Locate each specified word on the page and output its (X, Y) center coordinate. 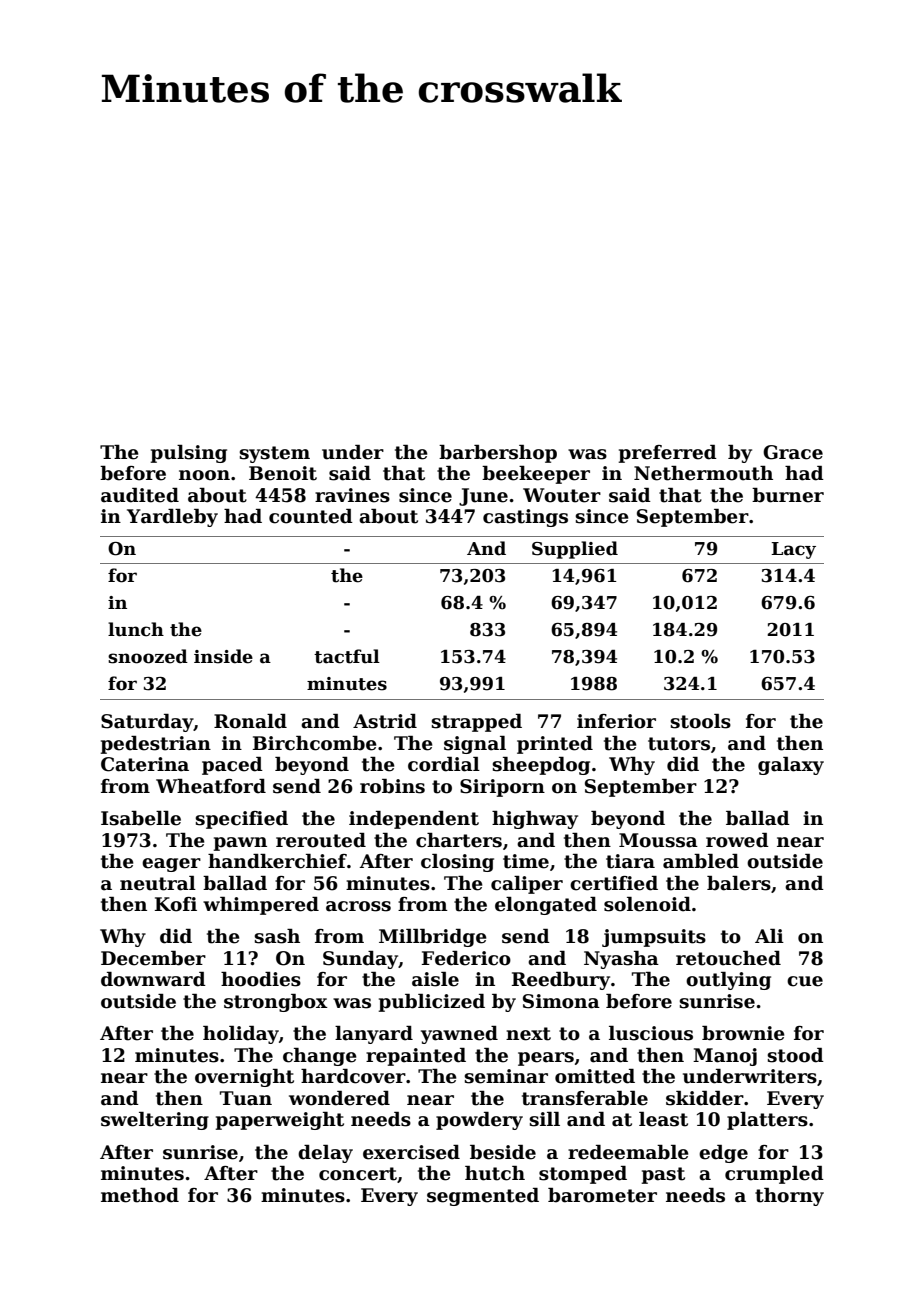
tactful (347, 656)
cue (805, 981)
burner (788, 495)
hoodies (261, 979)
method (140, 1195)
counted (311, 516)
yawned (459, 1035)
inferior (616, 721)
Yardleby (172, 518)
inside (223, 656)
